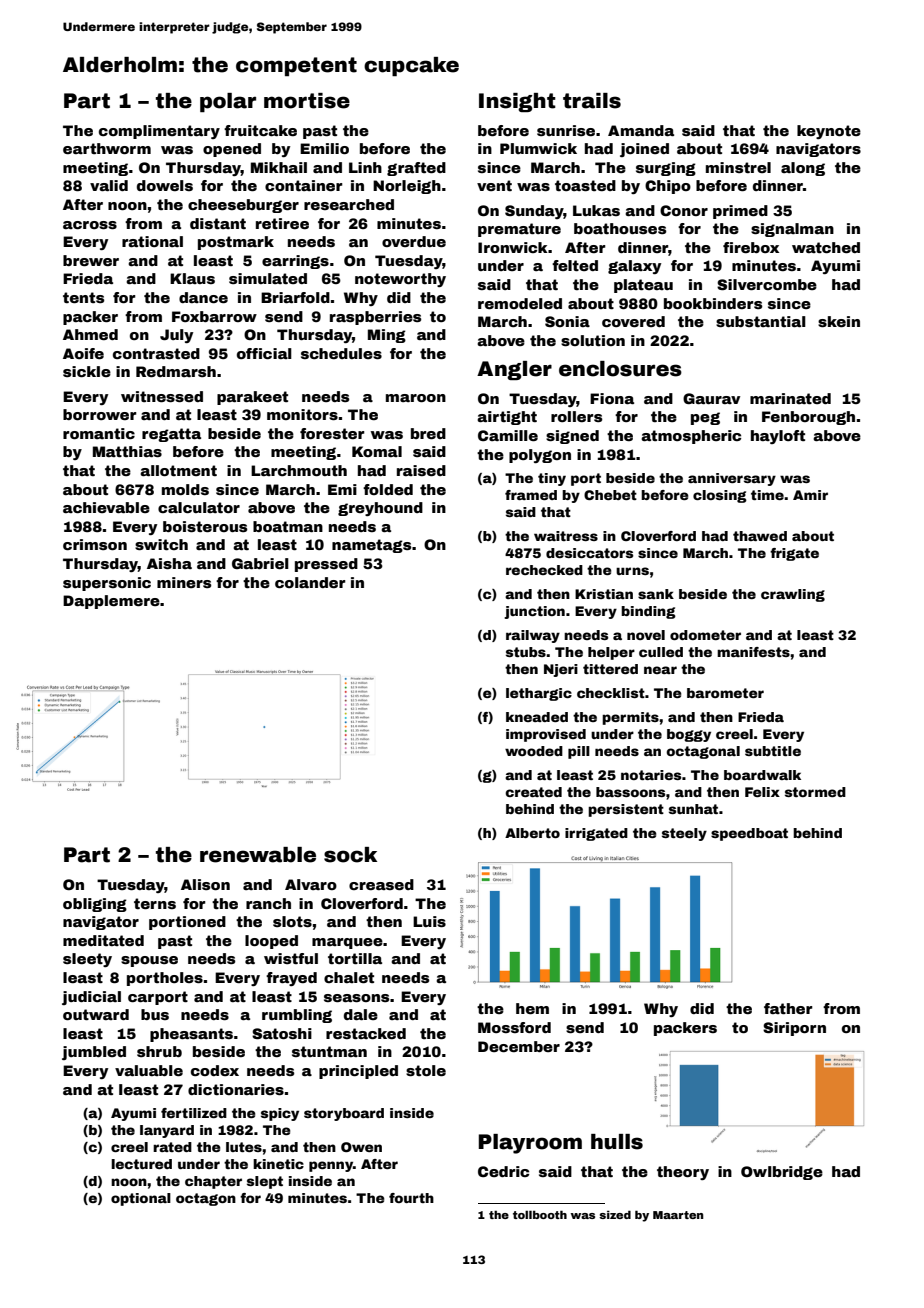 The height and width of the document is (1308, 924). What do you see at coordinates (517, 102) in the document?
I see `Insight` at bounding box center [517, 102].
